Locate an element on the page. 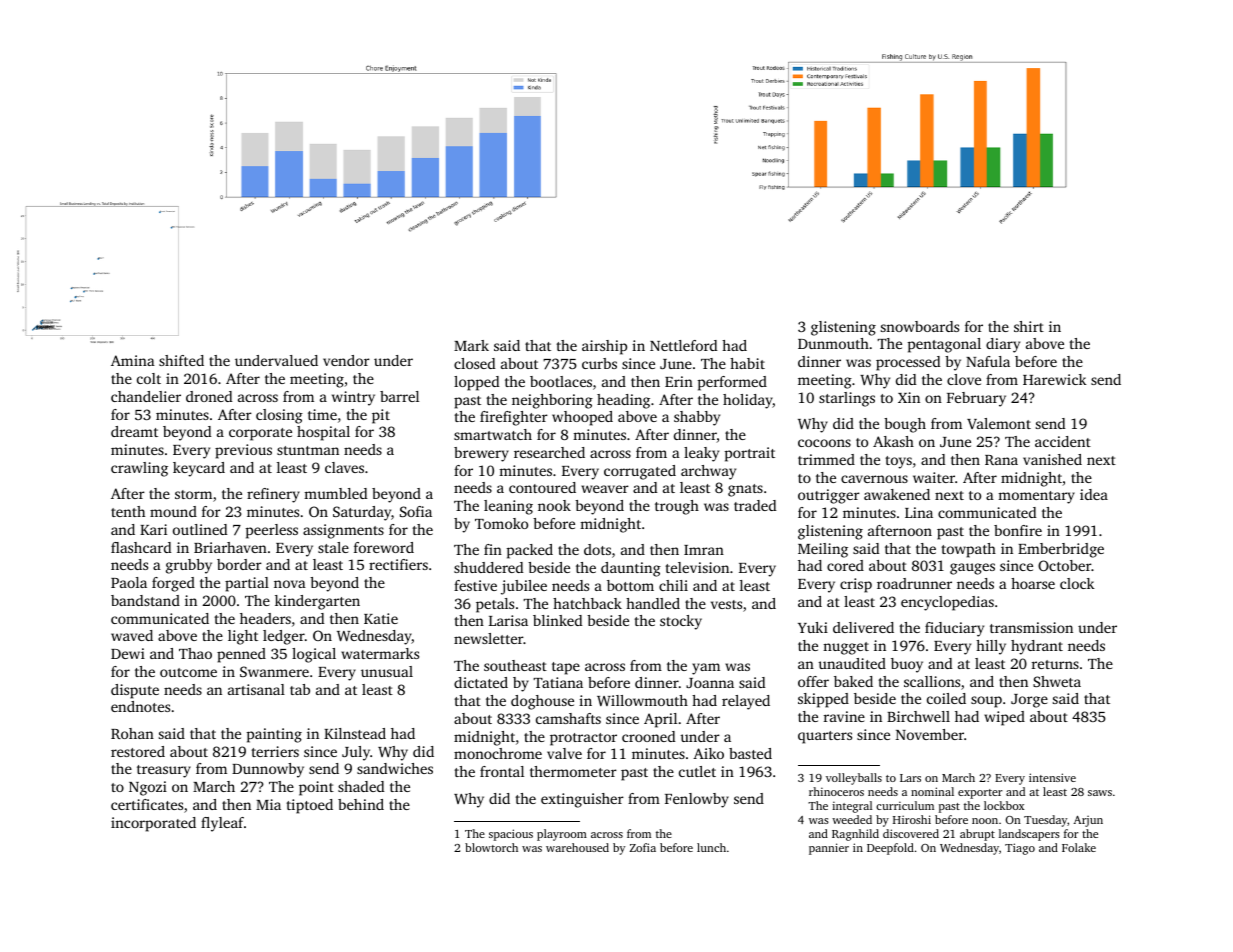 Image resolution: width=1233 pixels, height=952 pixels. baked is located at coordinates (853, 681).
